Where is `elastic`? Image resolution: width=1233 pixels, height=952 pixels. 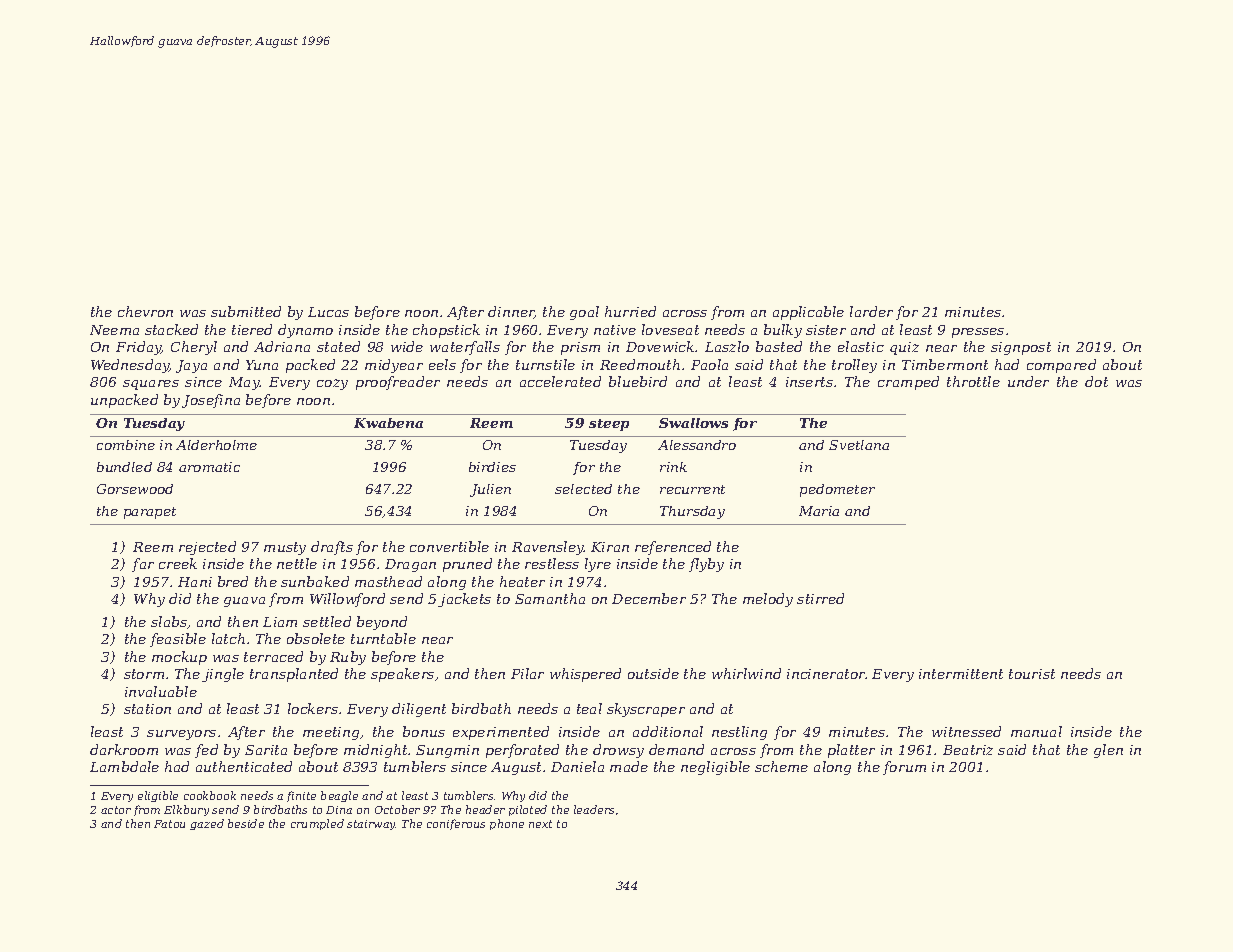
elastic is located at coordinates (861, 346).
